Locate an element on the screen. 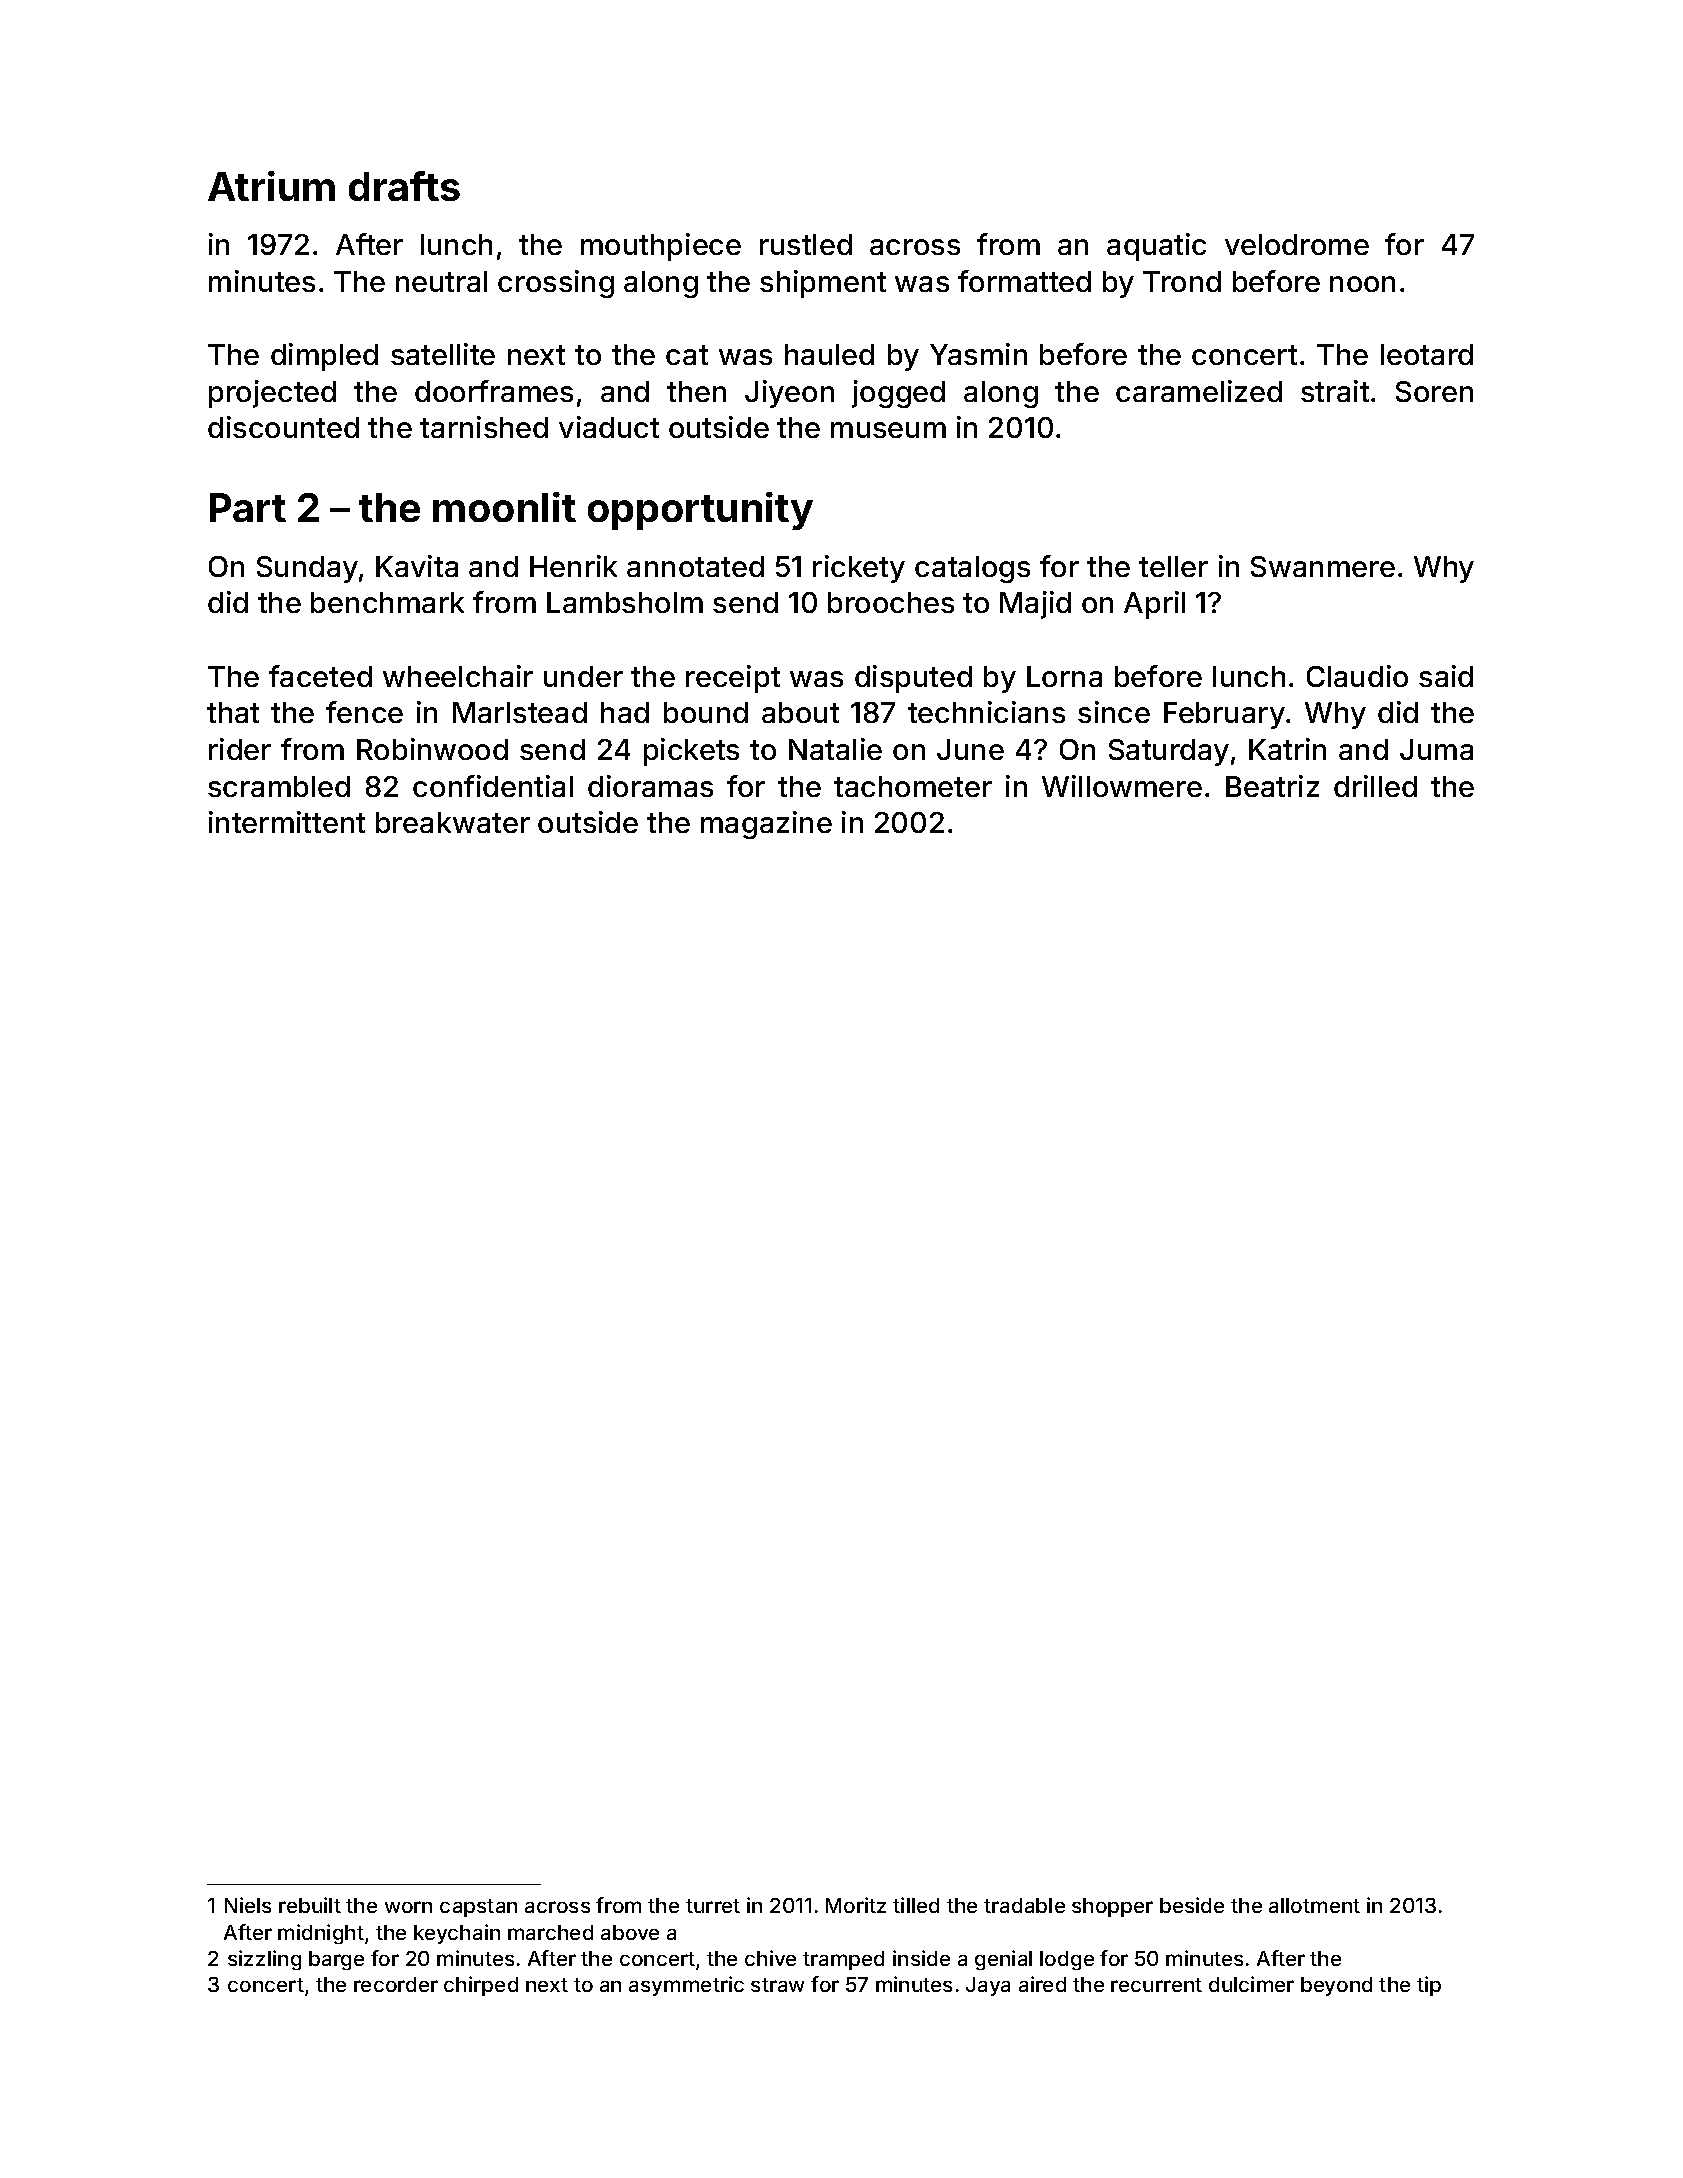 The width and height of the screenshot is (1683, 2178). neutral is located at coordinates (441, 281).
